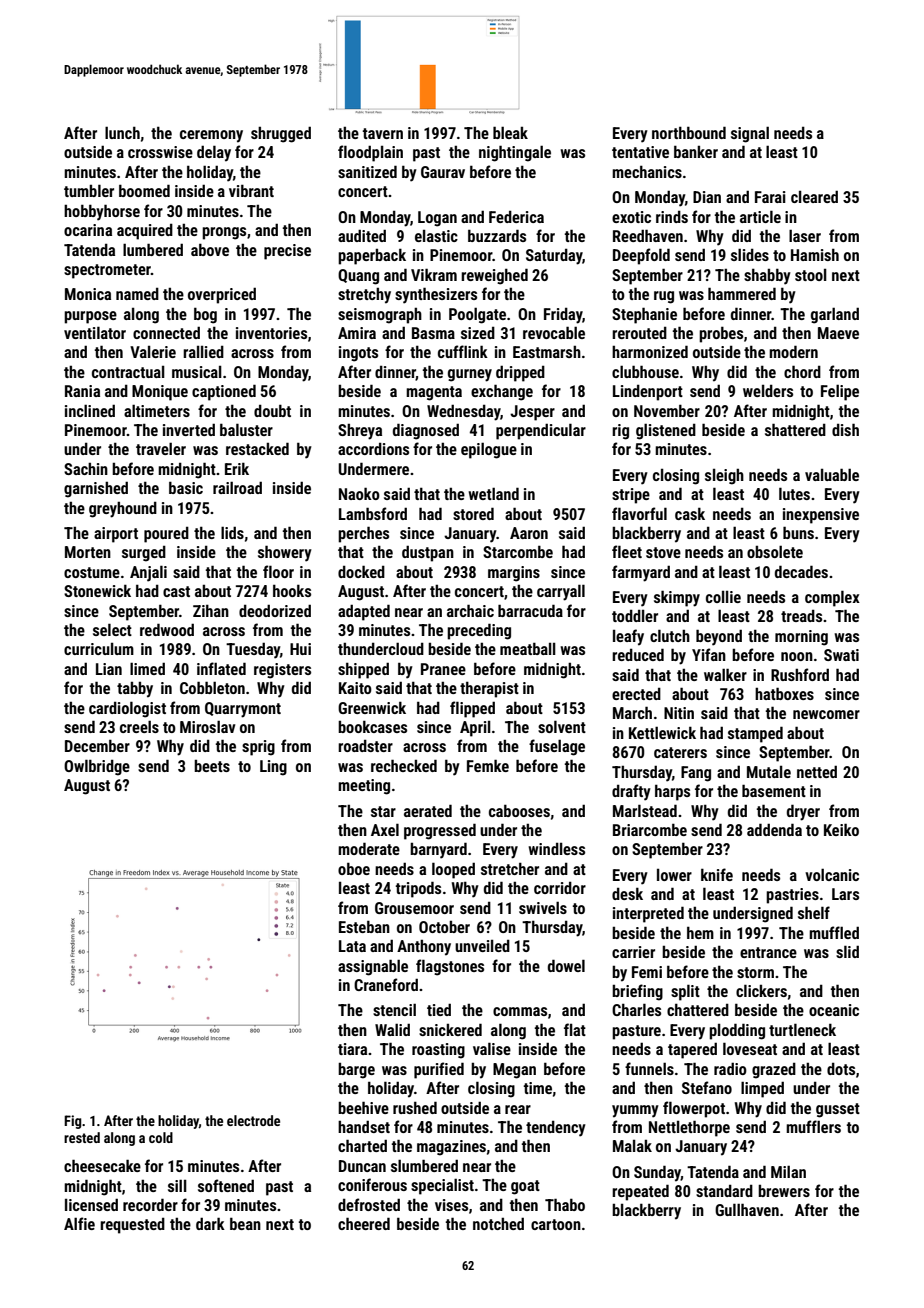  I want to click on chord, so click(802, 371).
